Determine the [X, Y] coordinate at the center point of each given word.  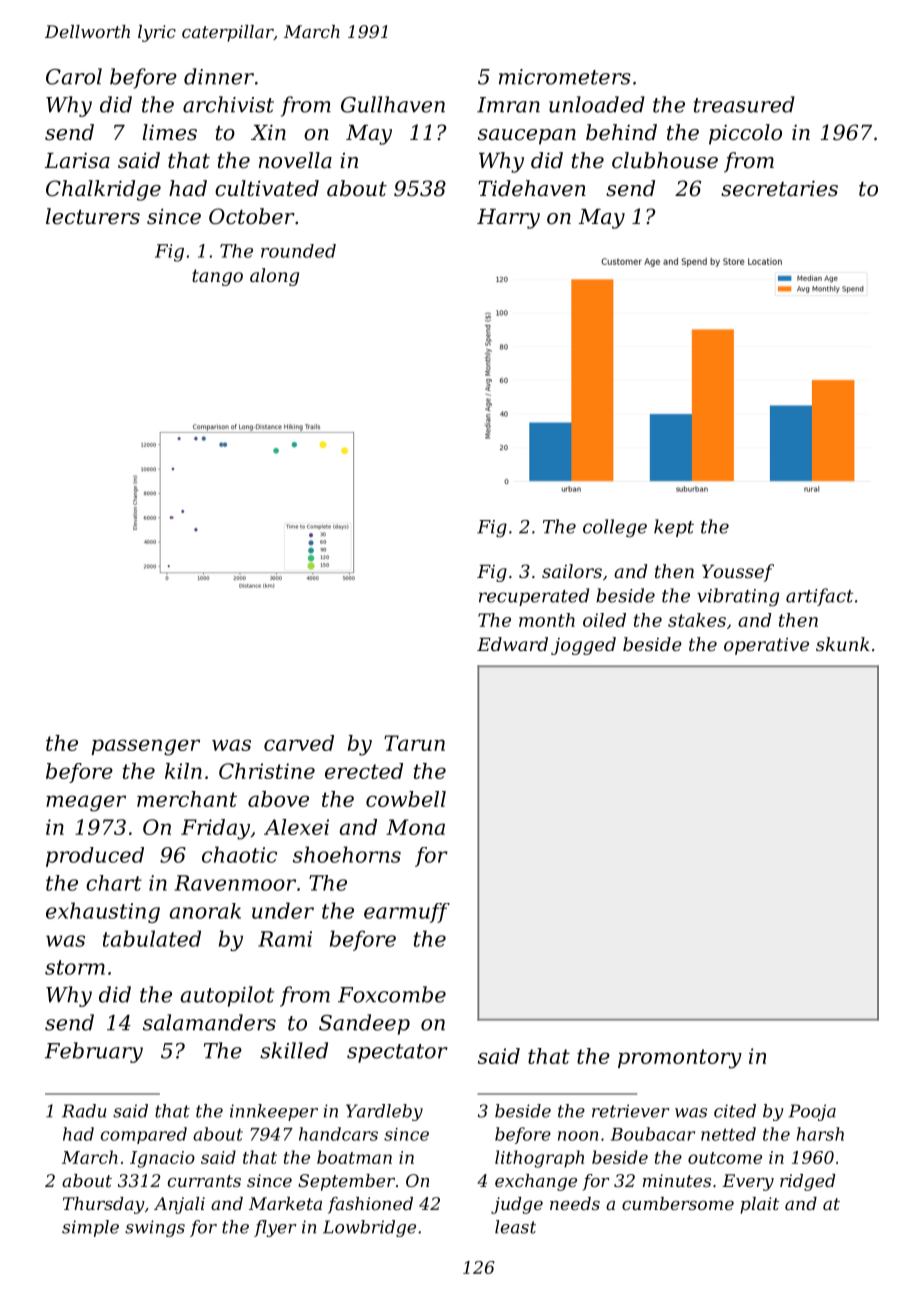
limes [169, 132]
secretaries [779, 188]
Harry [508, 219]
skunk [843, 644]
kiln [183, 771]
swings [155, 1228]
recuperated [534, 597]
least [515, 1227]
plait [759, 1205]
